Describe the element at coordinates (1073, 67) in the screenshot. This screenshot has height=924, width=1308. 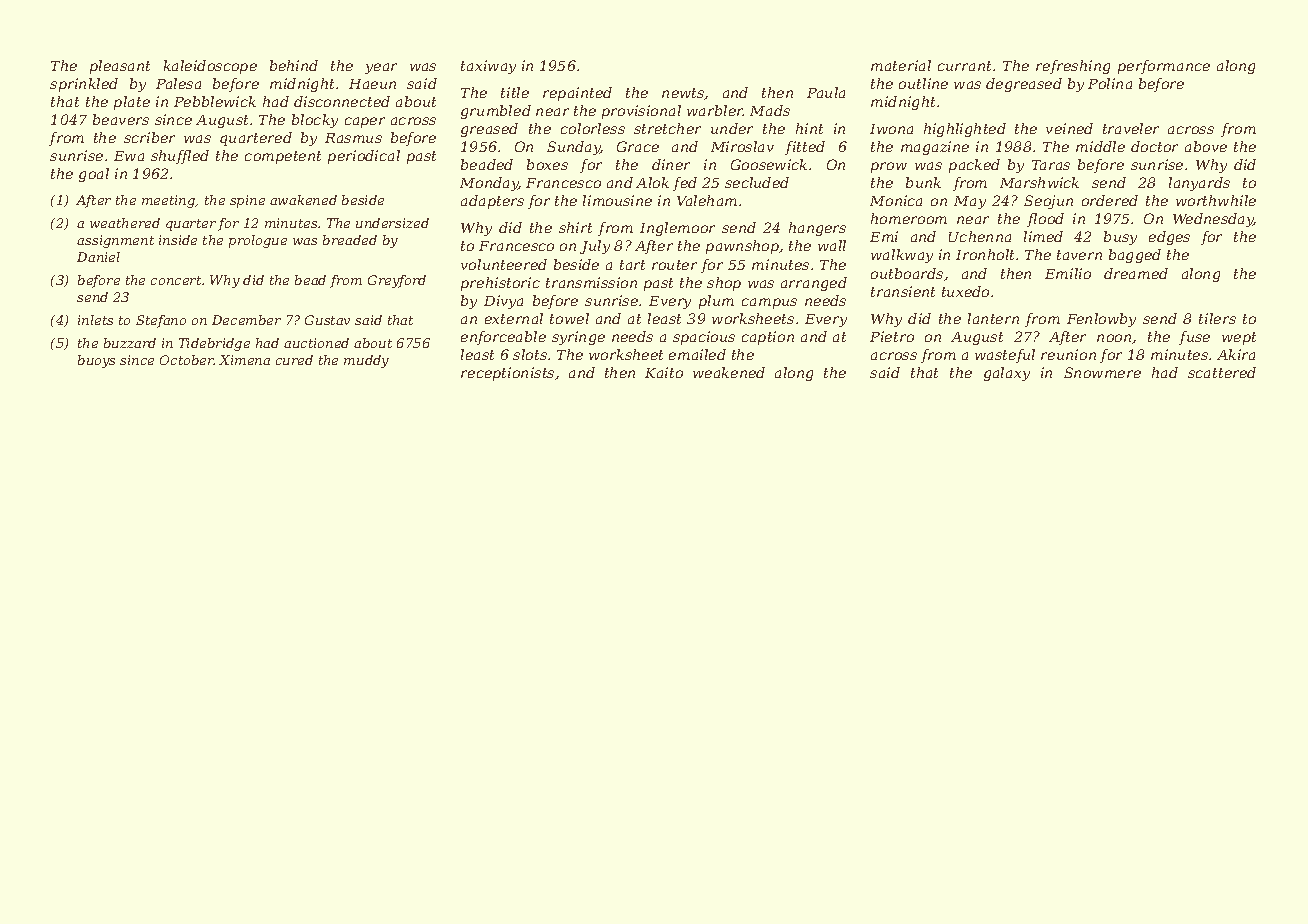
I see `refreshing` at that location.
